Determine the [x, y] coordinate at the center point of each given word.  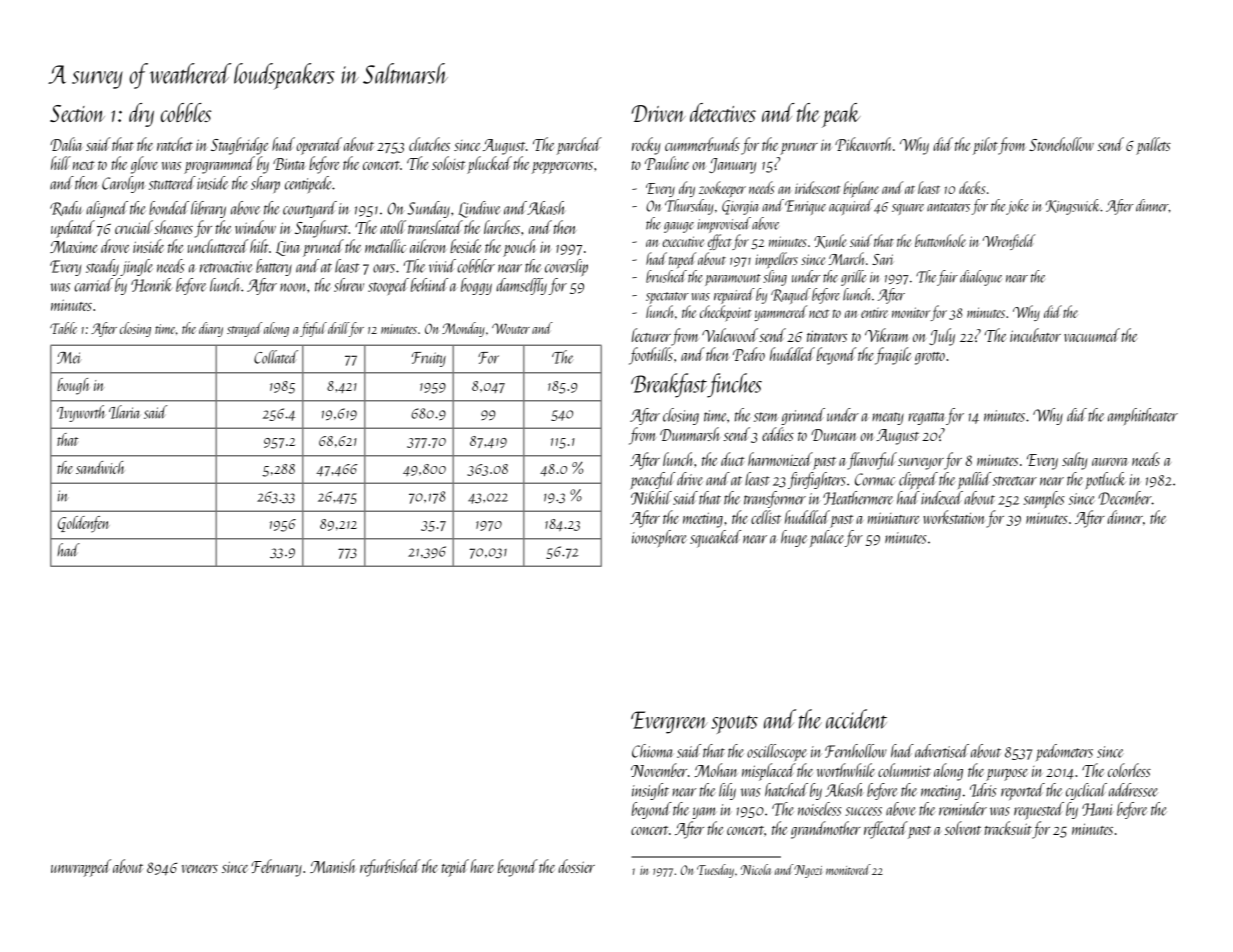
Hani [1098, 809]
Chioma [652, 751]
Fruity [429, 359]
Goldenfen [84, 524]
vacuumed [1092, 335]
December [1125, 498]
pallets [1153, 146]
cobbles [186, 112]
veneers [200, 869]
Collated [276, 357]
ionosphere [659, 539]
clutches [429, 144]
